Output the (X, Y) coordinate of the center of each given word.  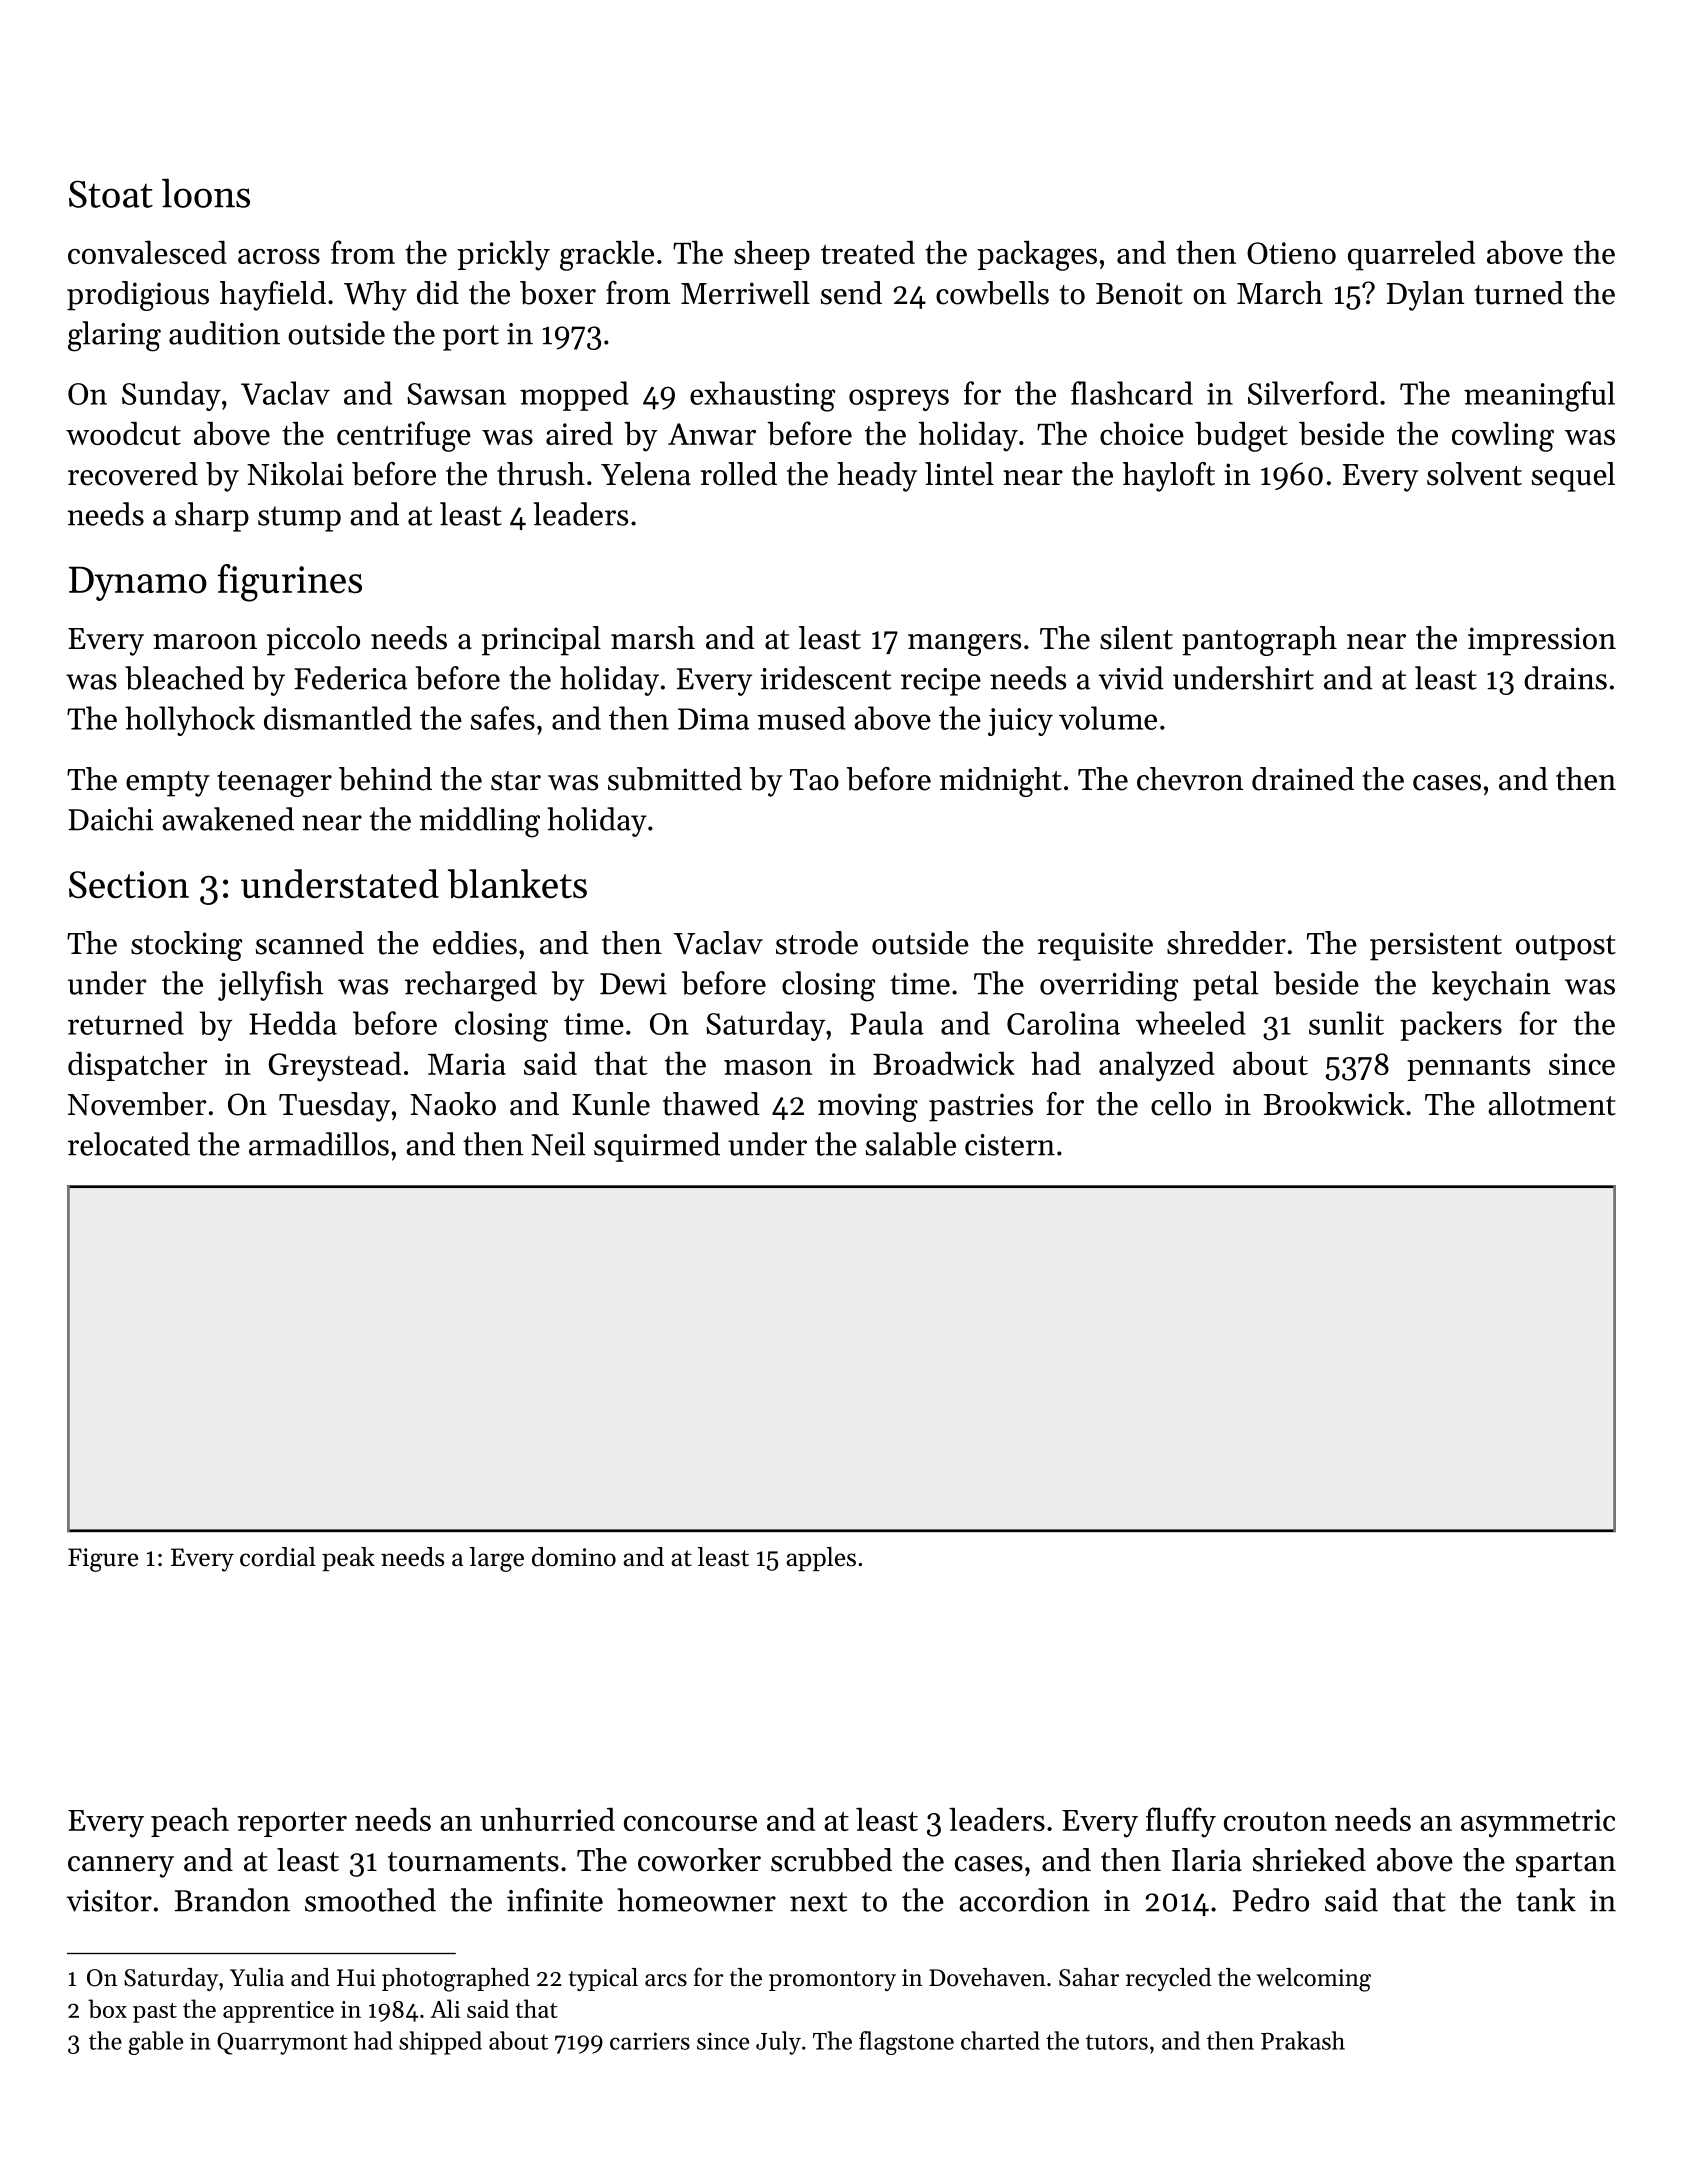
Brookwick (1334, 1104)
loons (206, 193)
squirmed (657, 1147)
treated (868, 252)
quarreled (1411, 255)
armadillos (319, 1144)
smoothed (370, 1900)
